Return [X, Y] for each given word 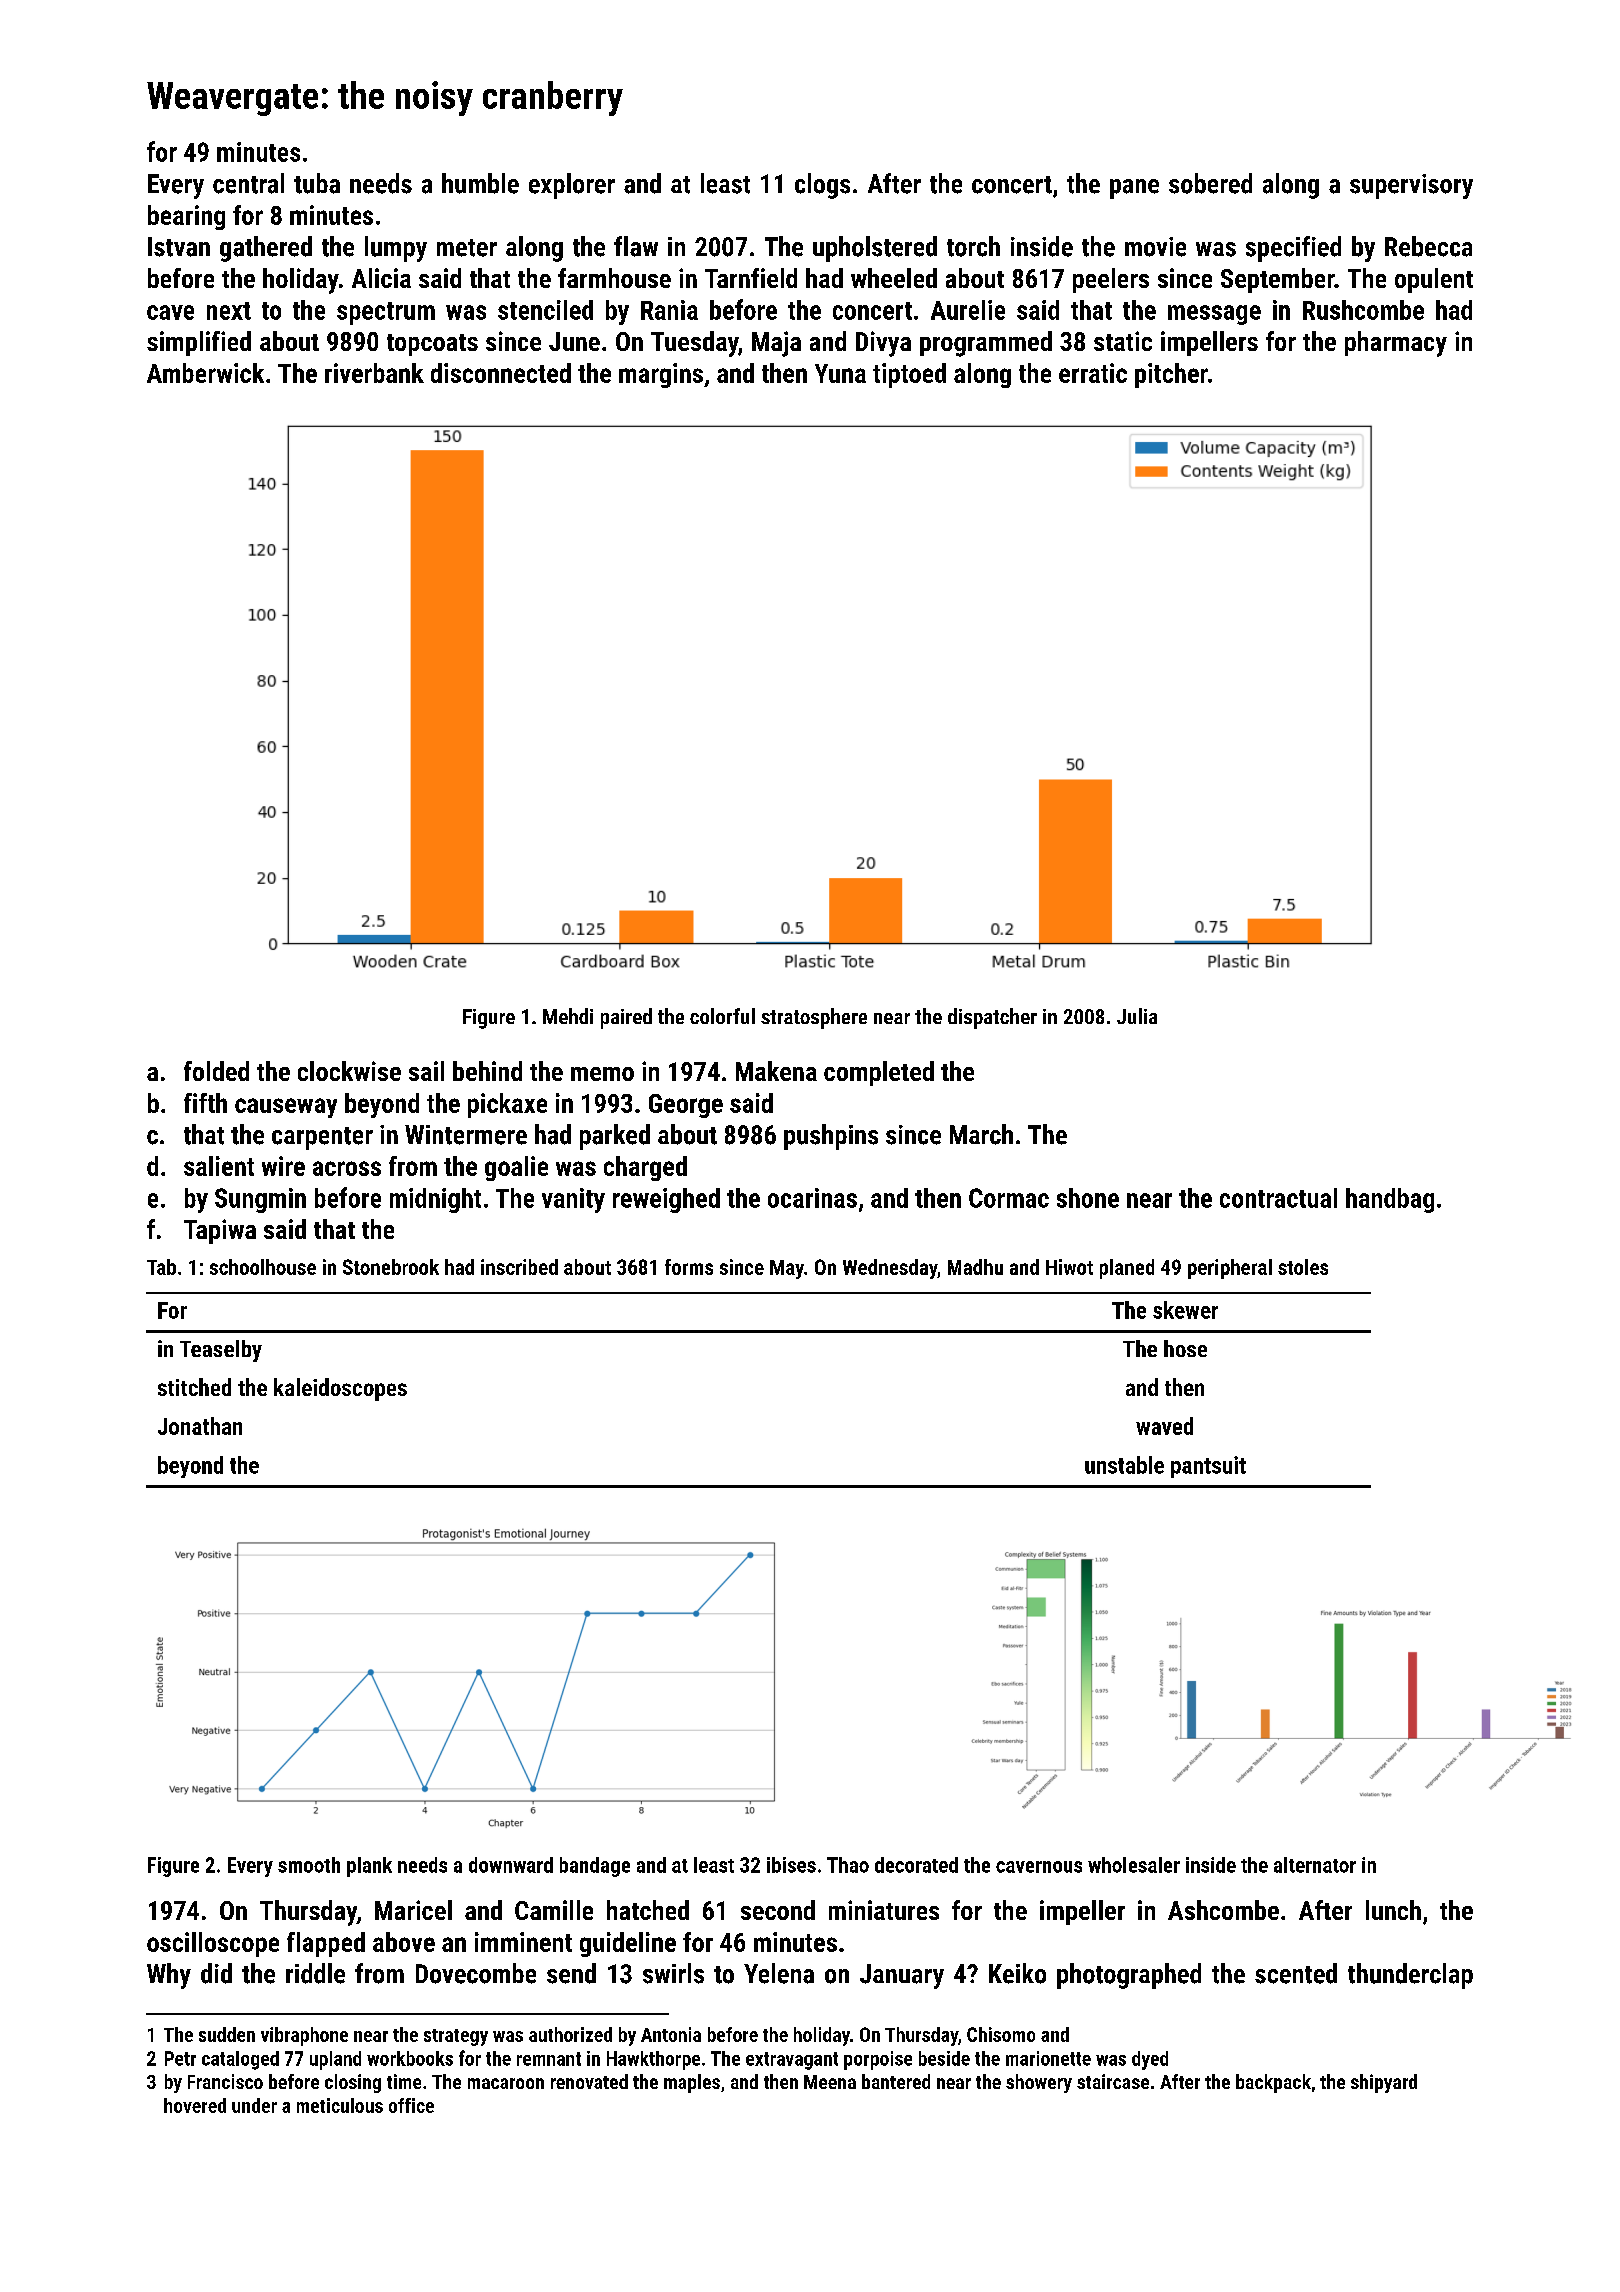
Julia [1137, 1016]
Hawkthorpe [653, 2060]
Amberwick [205, 373]
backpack [1273, 2083]
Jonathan [200, 1426]
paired [626, 1018]
